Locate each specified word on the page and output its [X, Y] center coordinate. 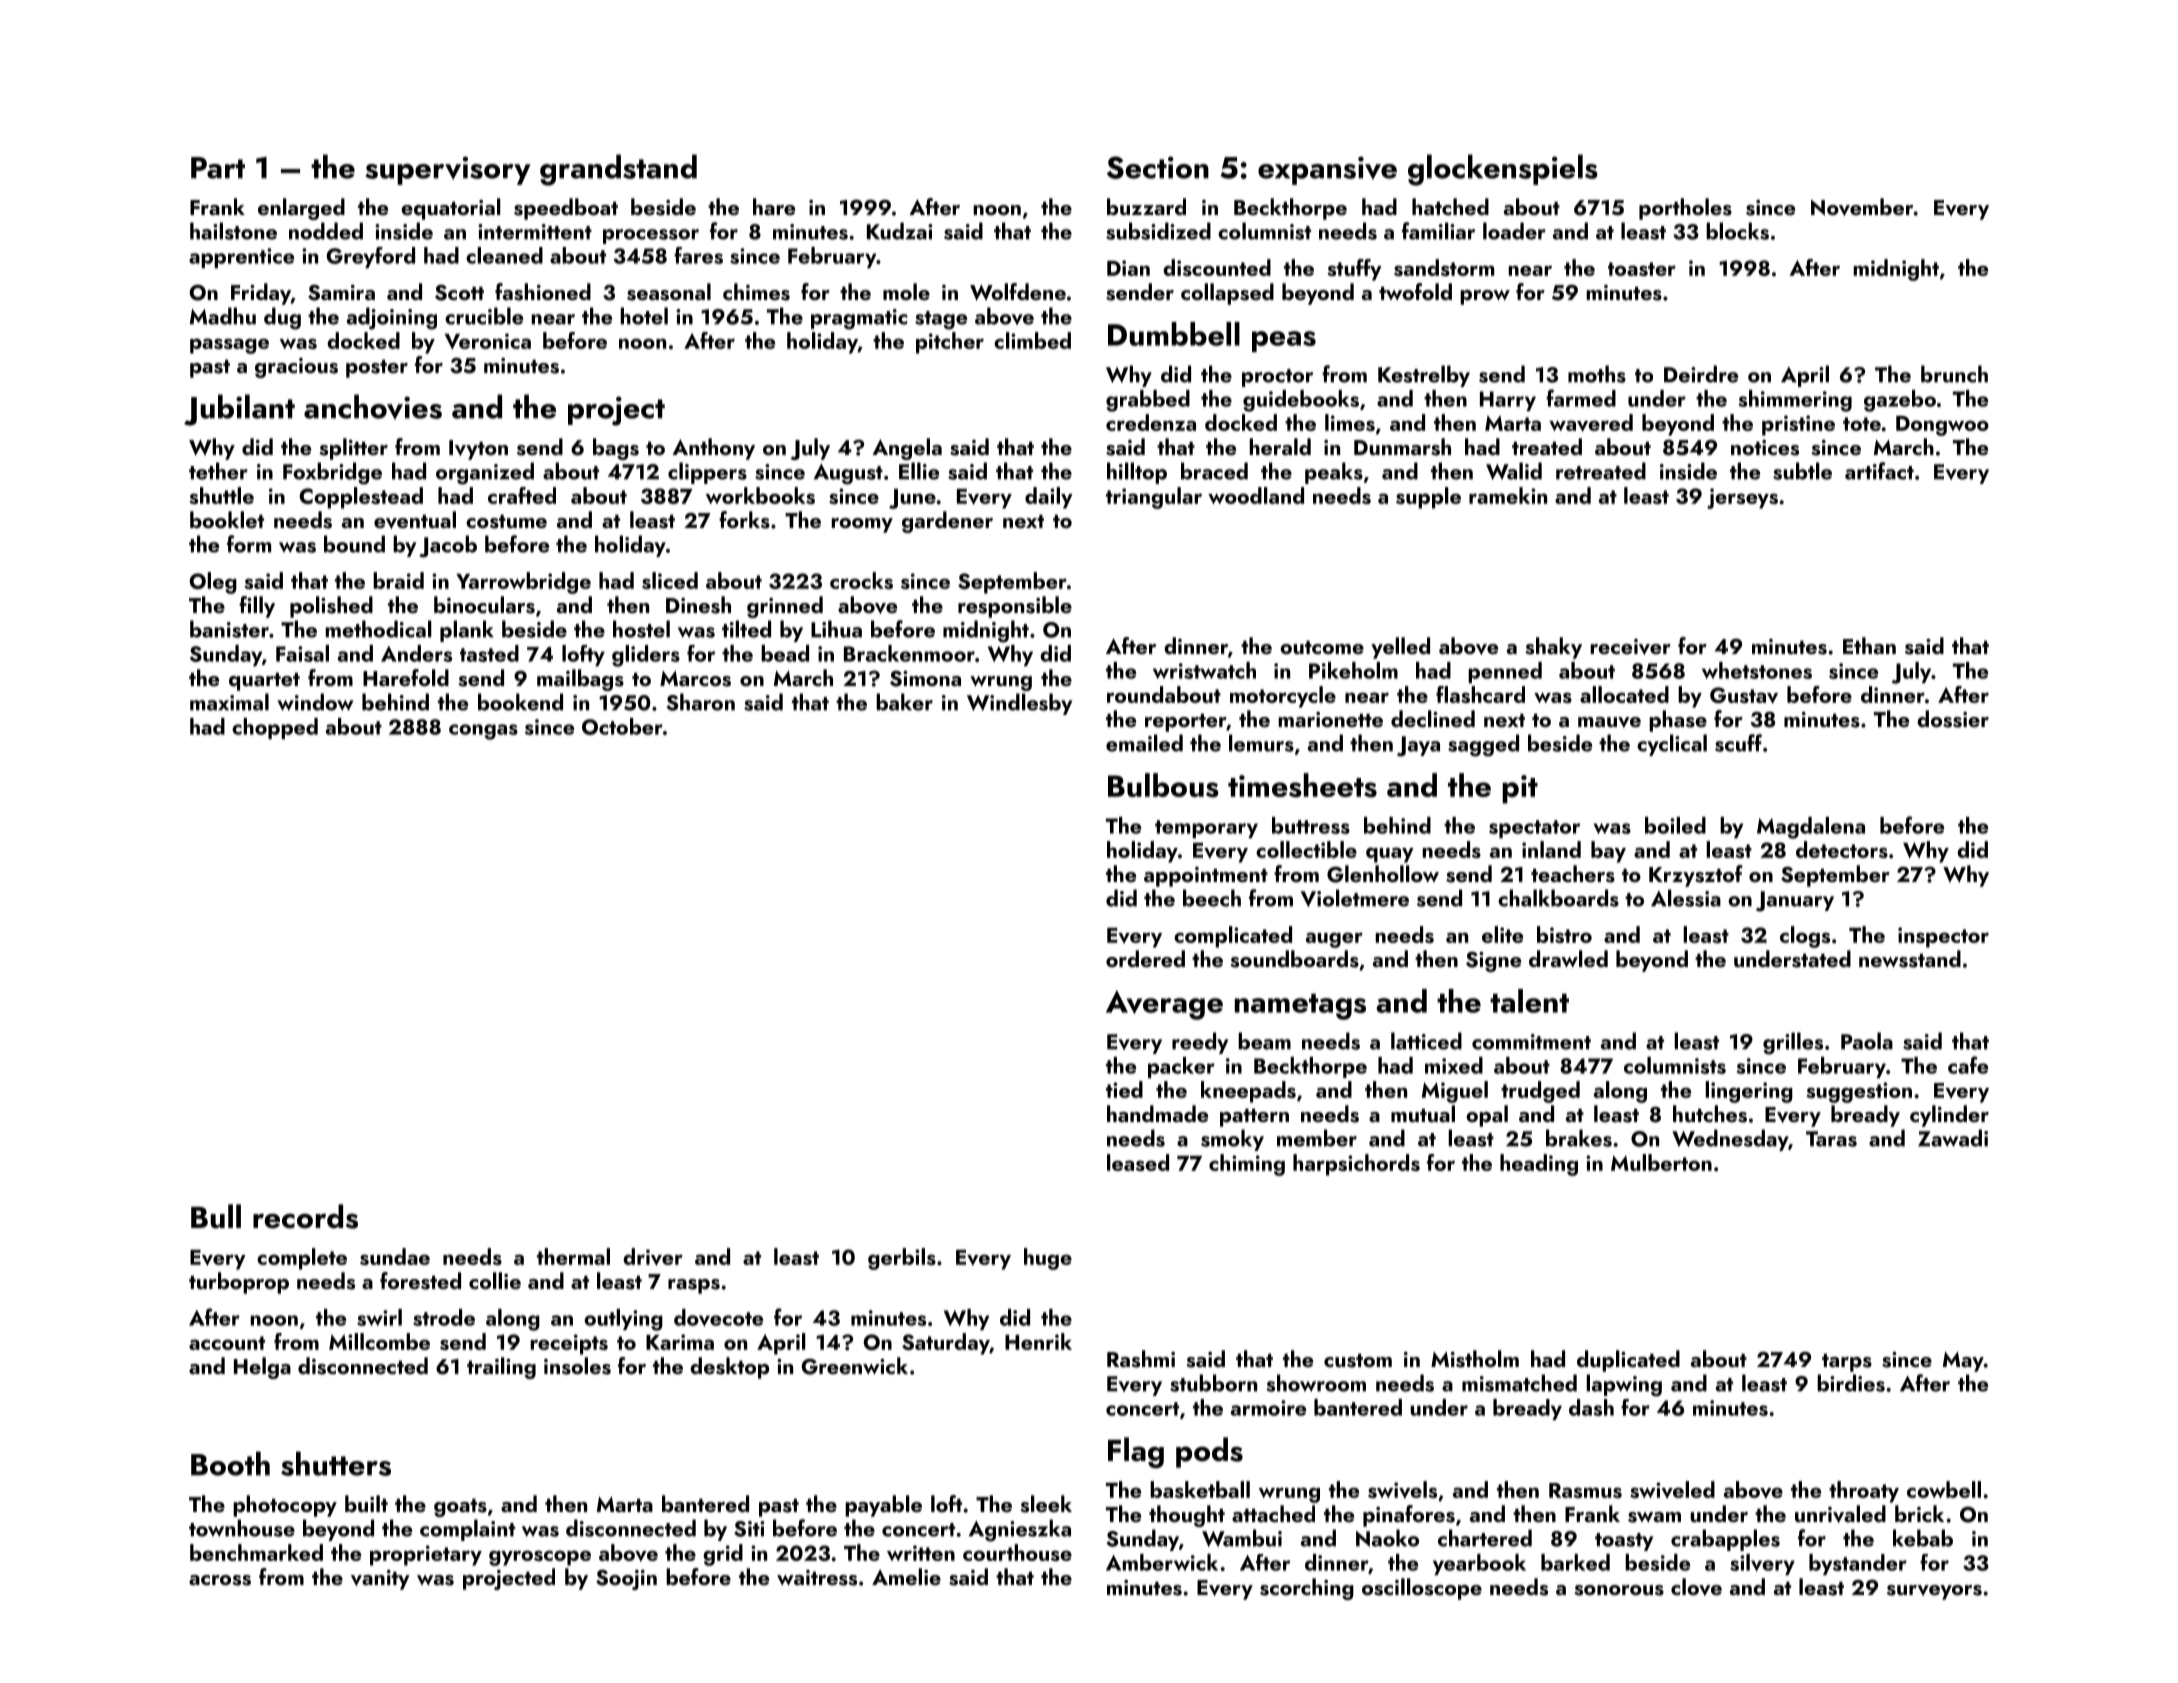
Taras [1831, 1139]
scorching [1307, 1589]
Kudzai [900, 231]
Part [218, 168]
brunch [1954, 374]
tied [1124, 1089]
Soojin [626, 1579]
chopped [275, 728]
